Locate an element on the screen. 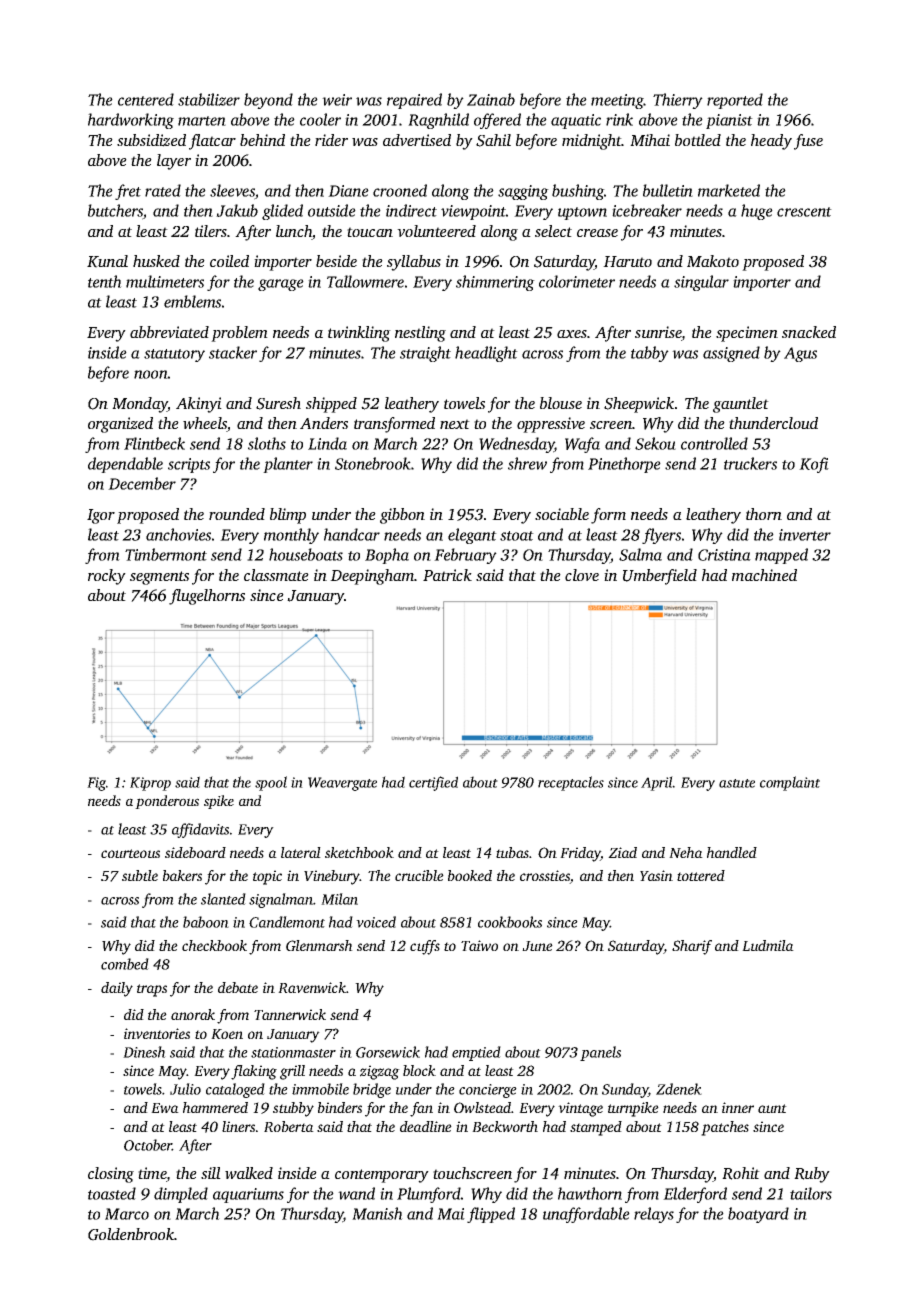 This screenshot has width=924, height=1308. tubas is located at coordinates (512, 852).
